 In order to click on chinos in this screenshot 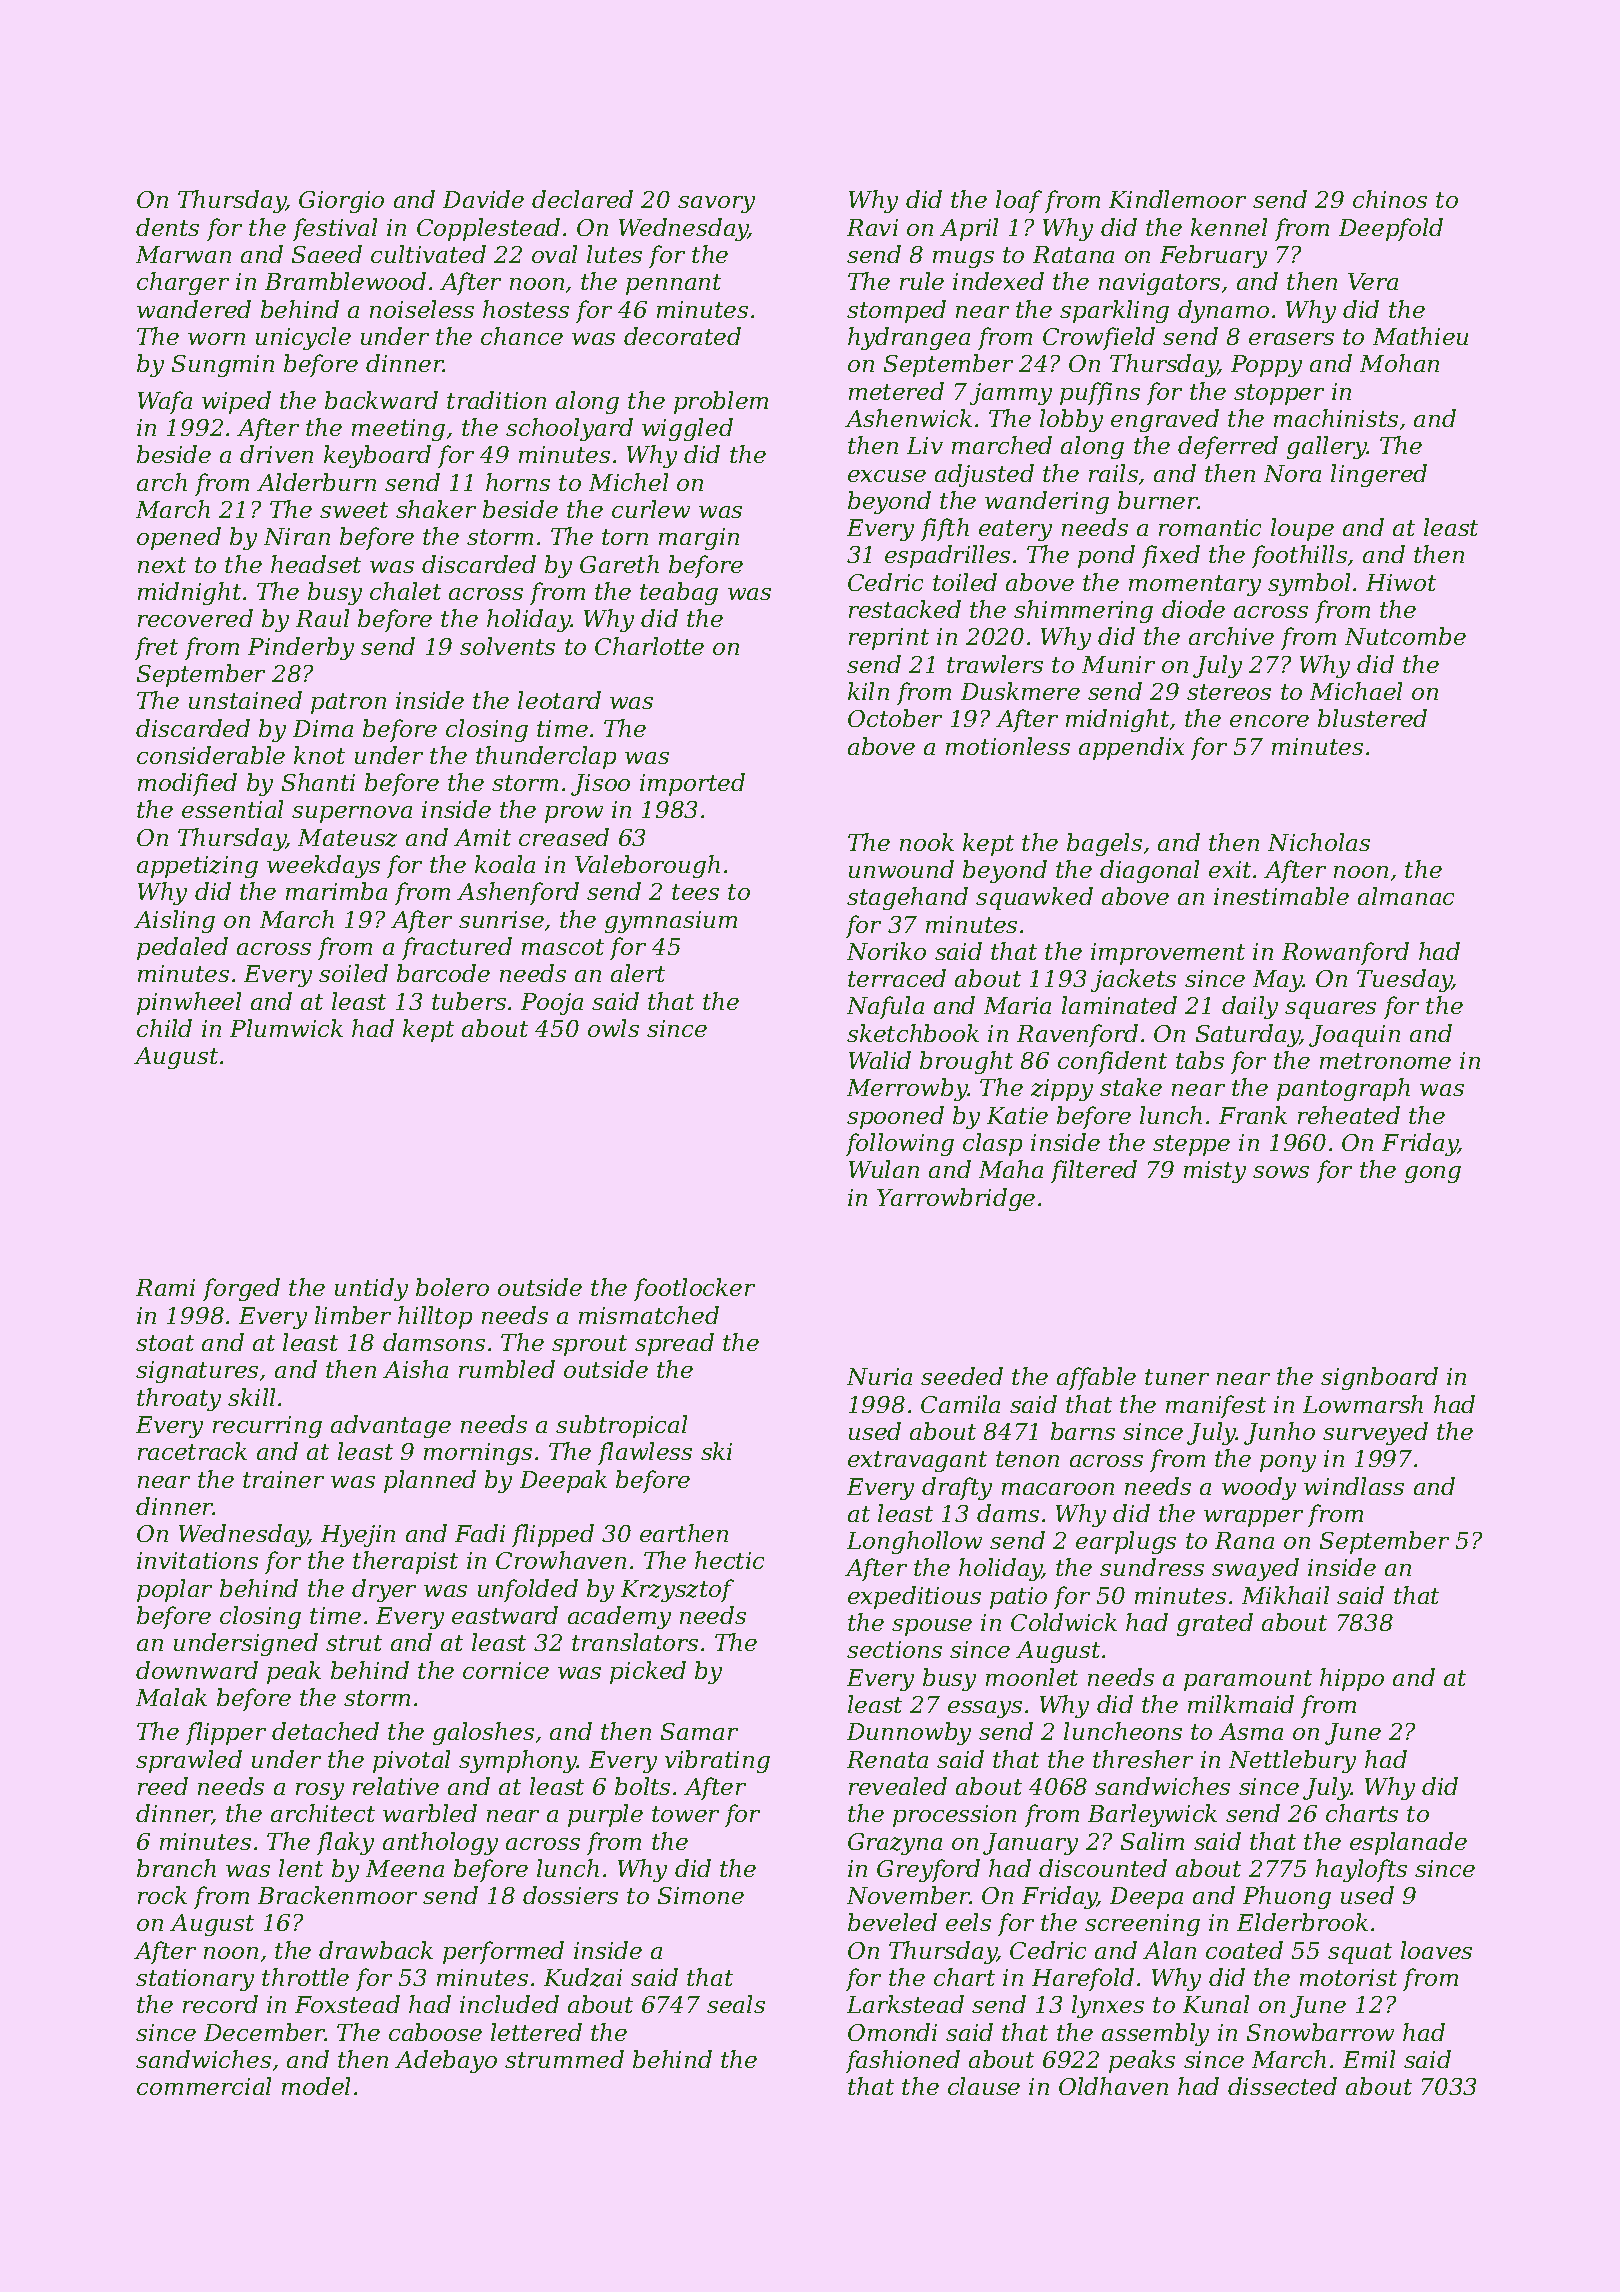, I will do `click(1390, 199)`.
